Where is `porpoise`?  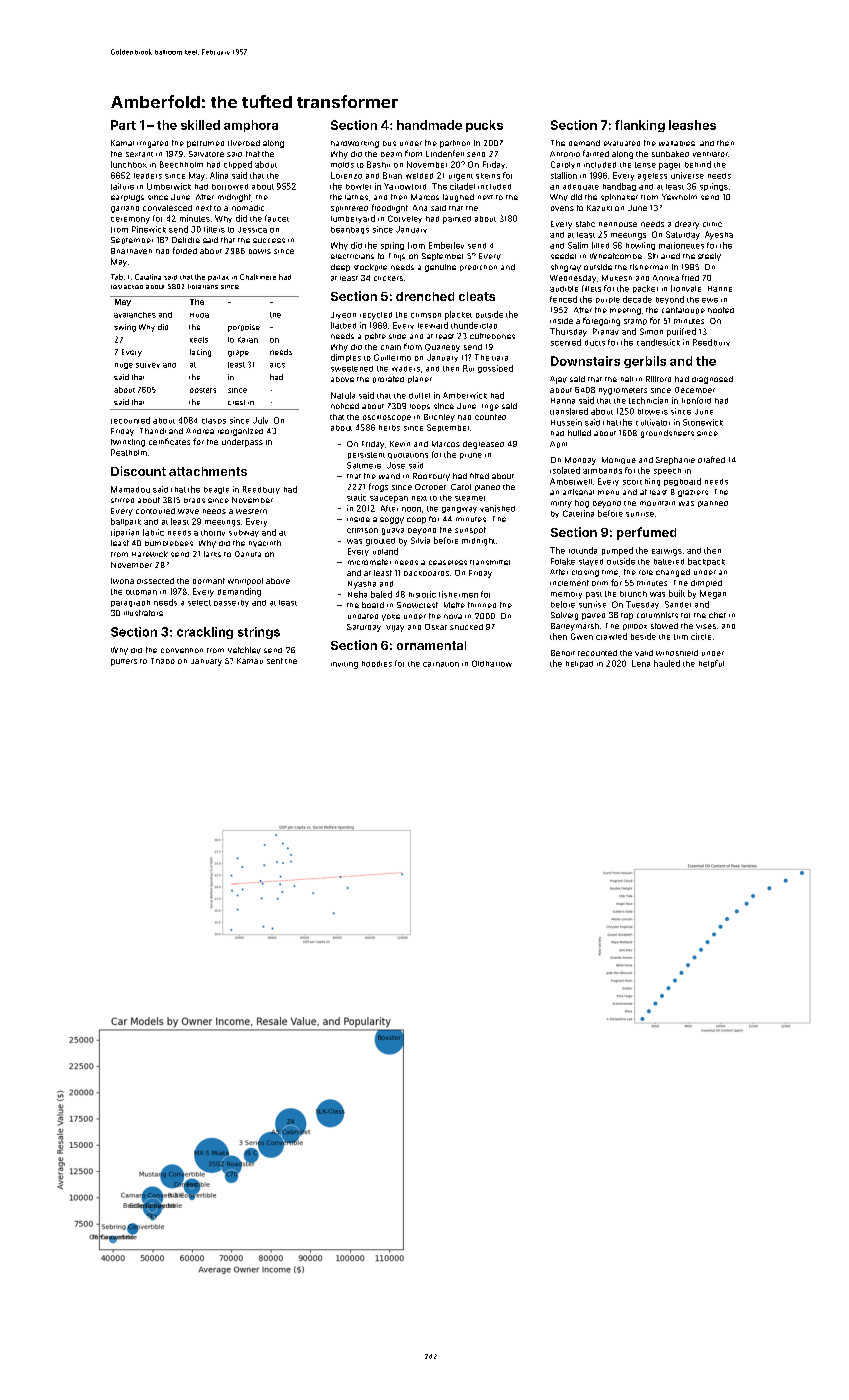
porpoise is located at coordinates (244, 328).
